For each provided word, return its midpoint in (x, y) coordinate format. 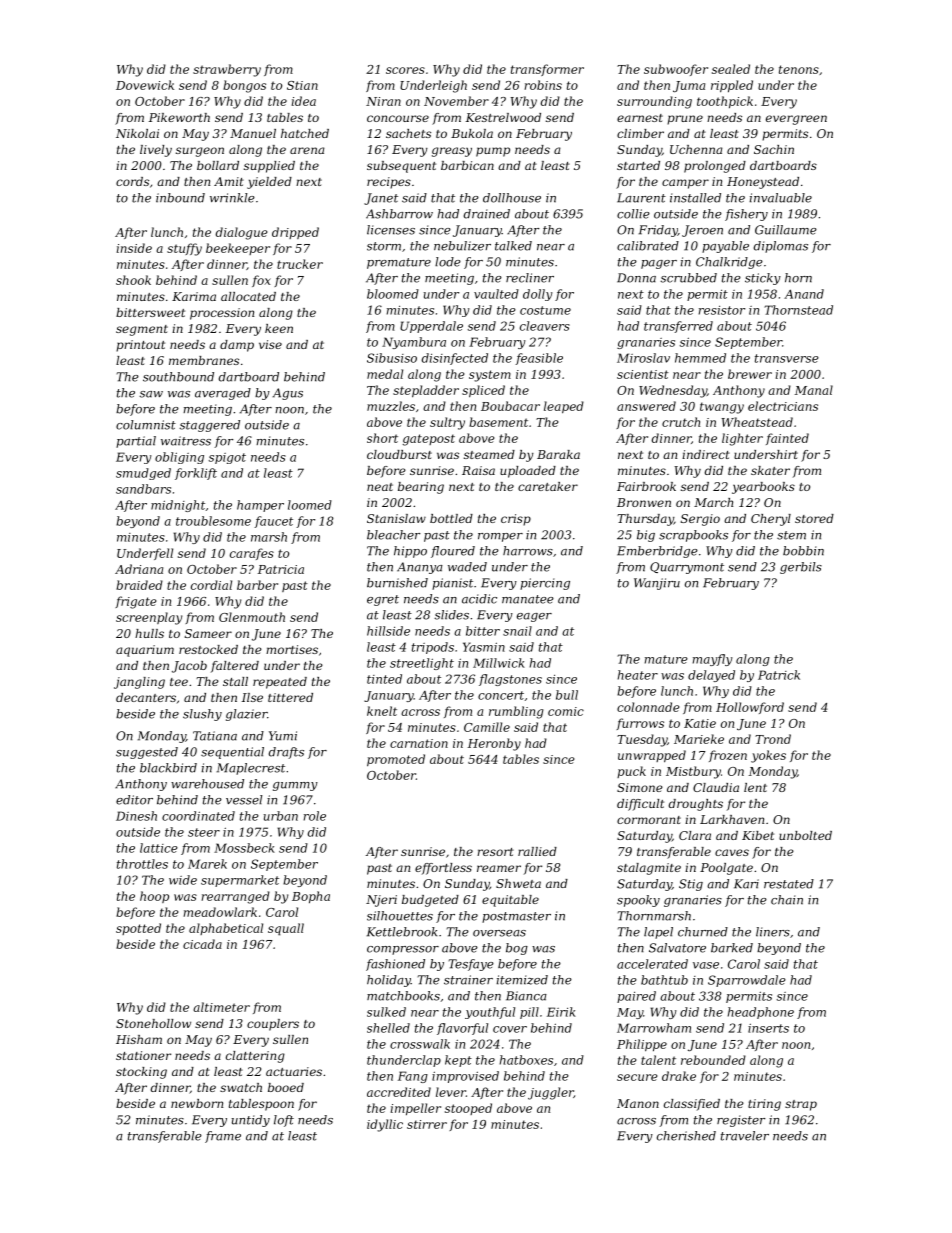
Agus (288, 394)
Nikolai (137, 133)
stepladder (426, 391)
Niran (383, 101)
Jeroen (702, 231)
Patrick (779, 675)
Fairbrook (646, 486)
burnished (397, 583)
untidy (251, 1121)
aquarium (145, 651)
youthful (490, 1013)
